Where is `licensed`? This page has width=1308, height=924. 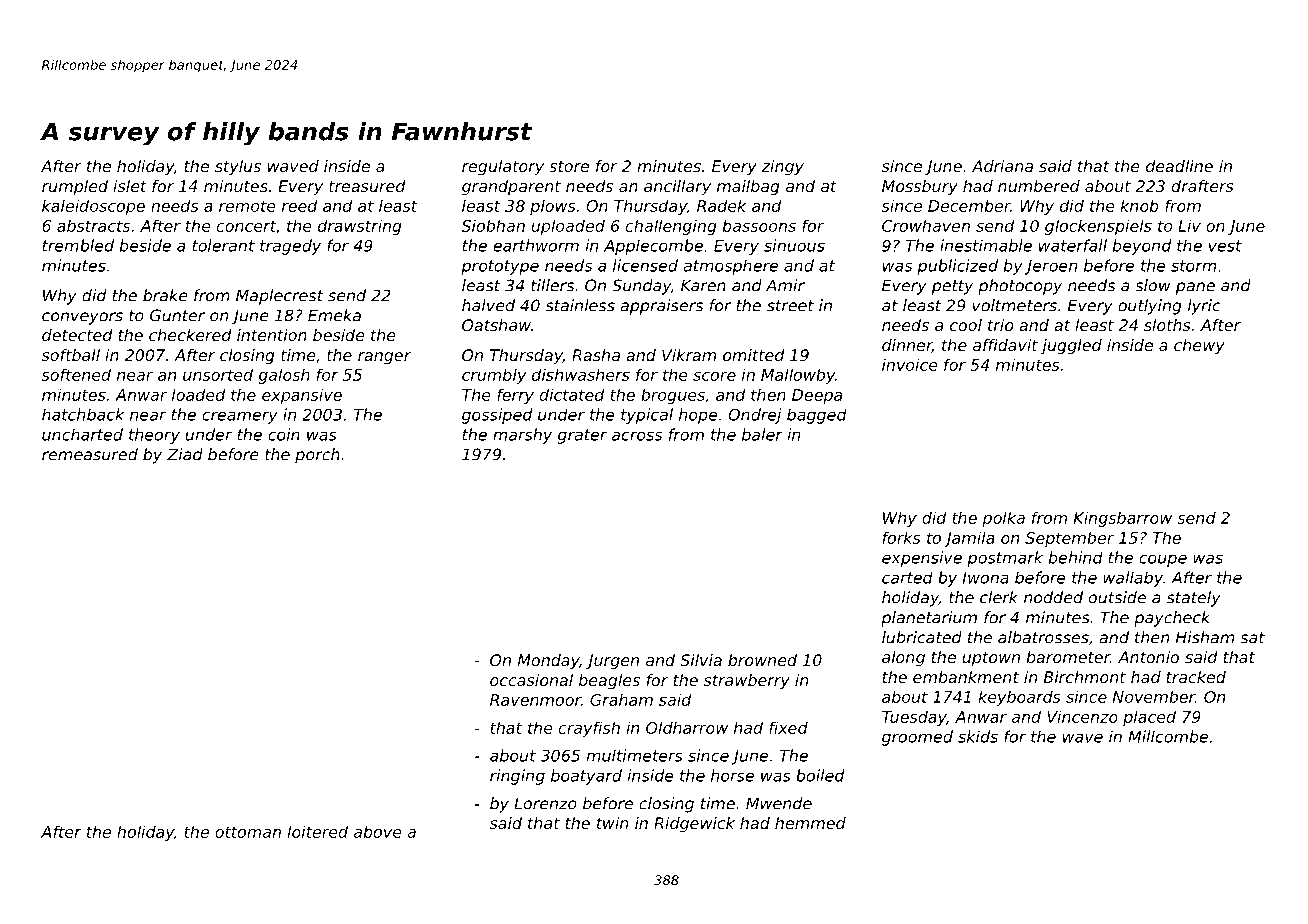 licensed is located at coordinates (645, 265).
